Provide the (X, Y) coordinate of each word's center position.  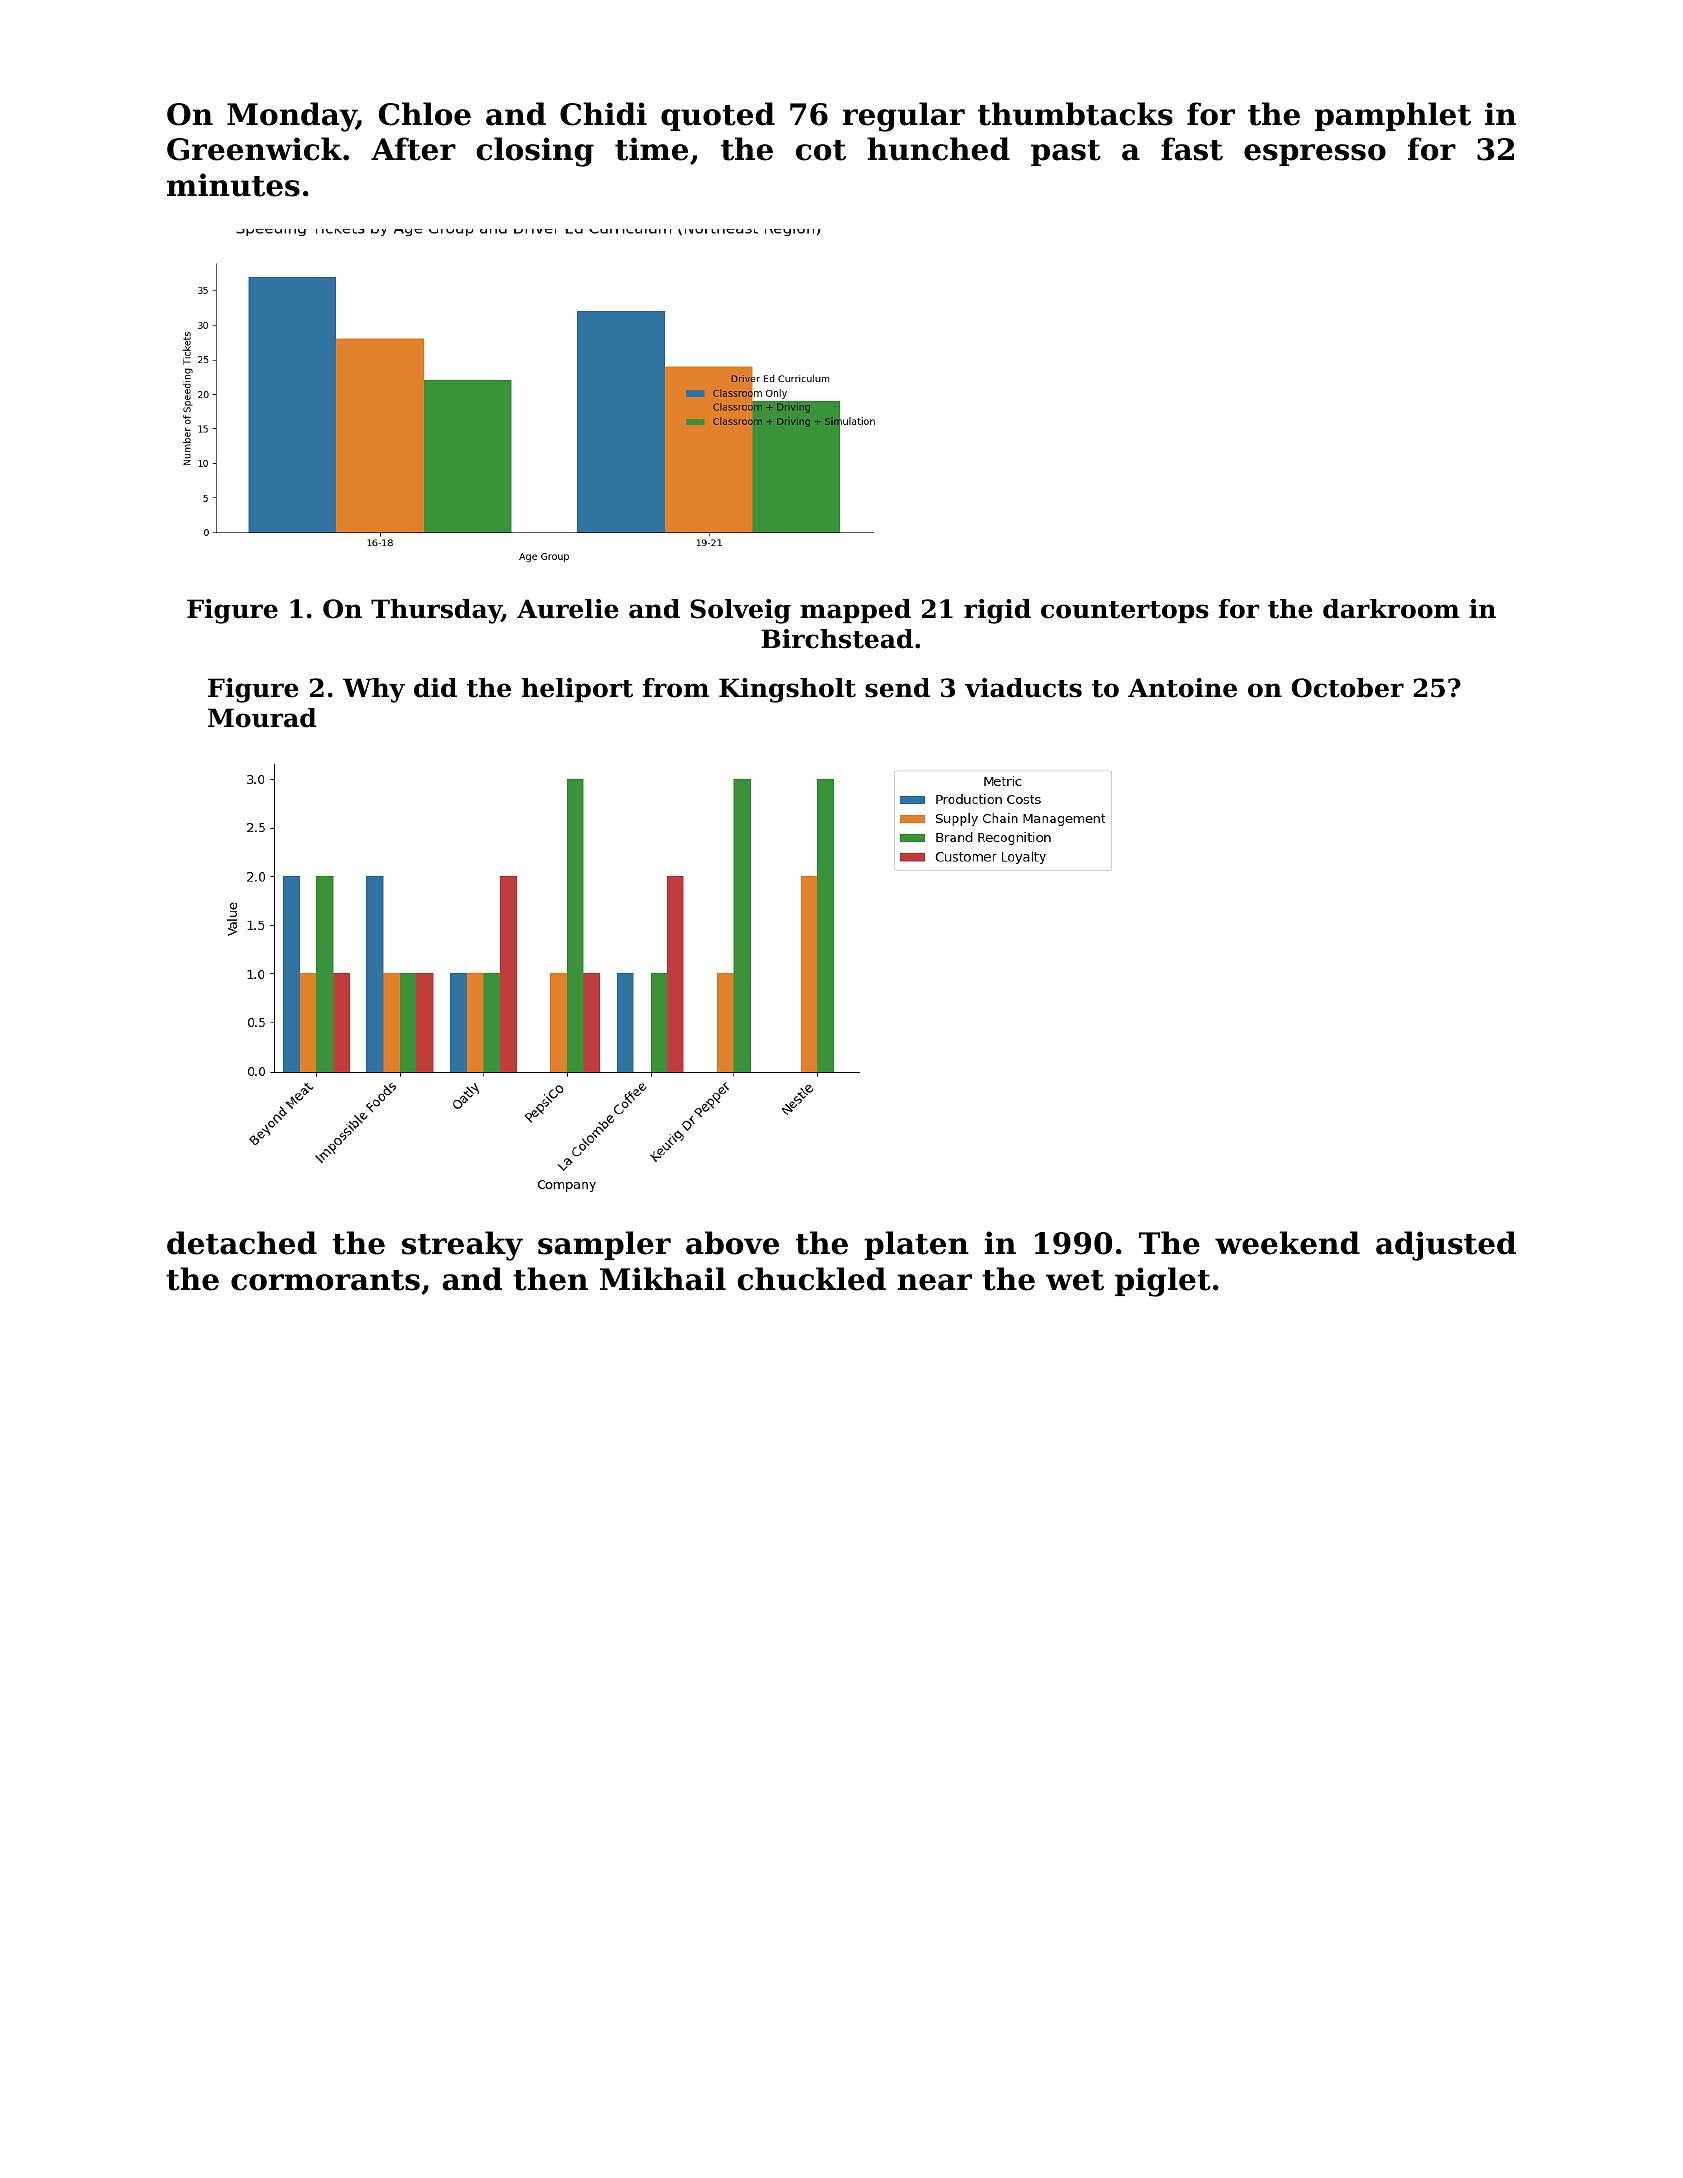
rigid (997, 611)
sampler (604, 1245)
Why (374, 690)
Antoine (1182, 688)
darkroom (1391, 609)
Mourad (262, 718)
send (897, 688)
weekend (1287, 1243)
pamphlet (1393, 116)
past (1066, 153)
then (550, 1279)
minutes (233, 185)
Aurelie (568, 609)
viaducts (1023, 688)
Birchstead (837, 639)
